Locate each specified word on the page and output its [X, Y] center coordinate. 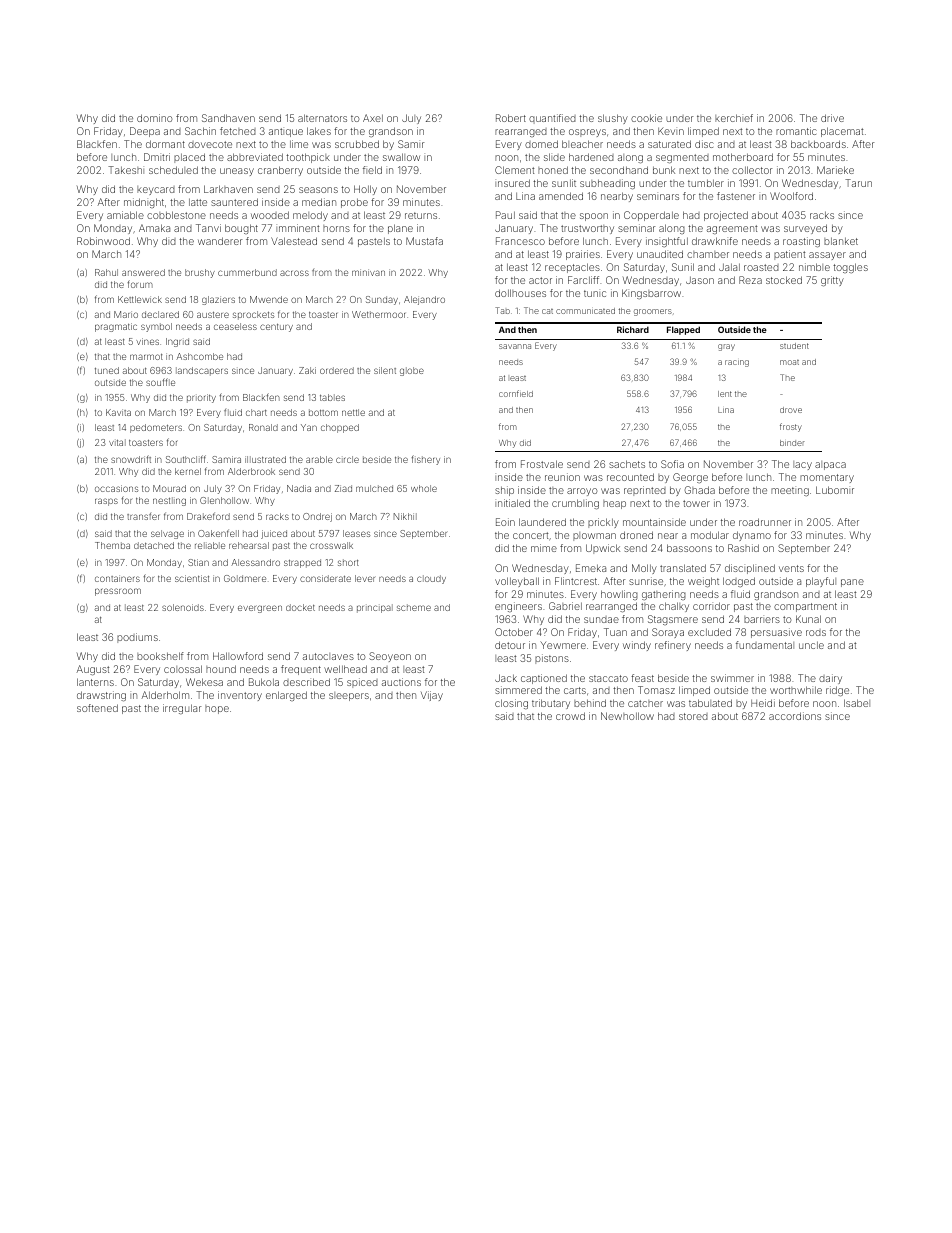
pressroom [118, 592]
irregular [182, 709]
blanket [841, 241]
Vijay [432, 696]
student [794, 346]
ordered [337, 370]
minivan [368, 272]
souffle [160, 382]
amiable [125, 215]
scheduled [173, 170]
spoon [594, 217]
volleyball [517, 582]
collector [752, 170]
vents [791, 568]
